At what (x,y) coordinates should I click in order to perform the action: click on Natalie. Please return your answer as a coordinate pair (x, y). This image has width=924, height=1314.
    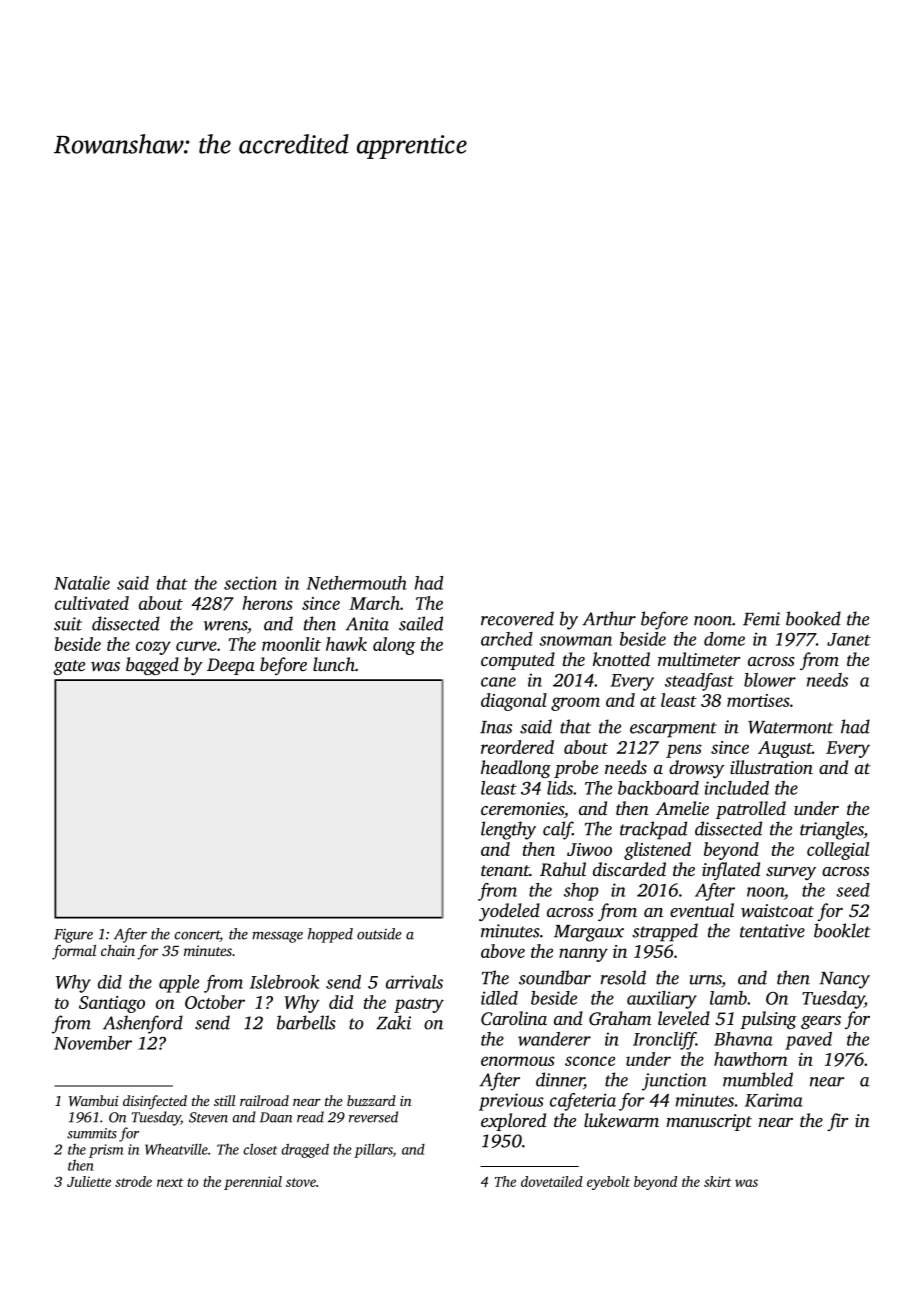
    Looking at the image, I should click on (82, 583).
